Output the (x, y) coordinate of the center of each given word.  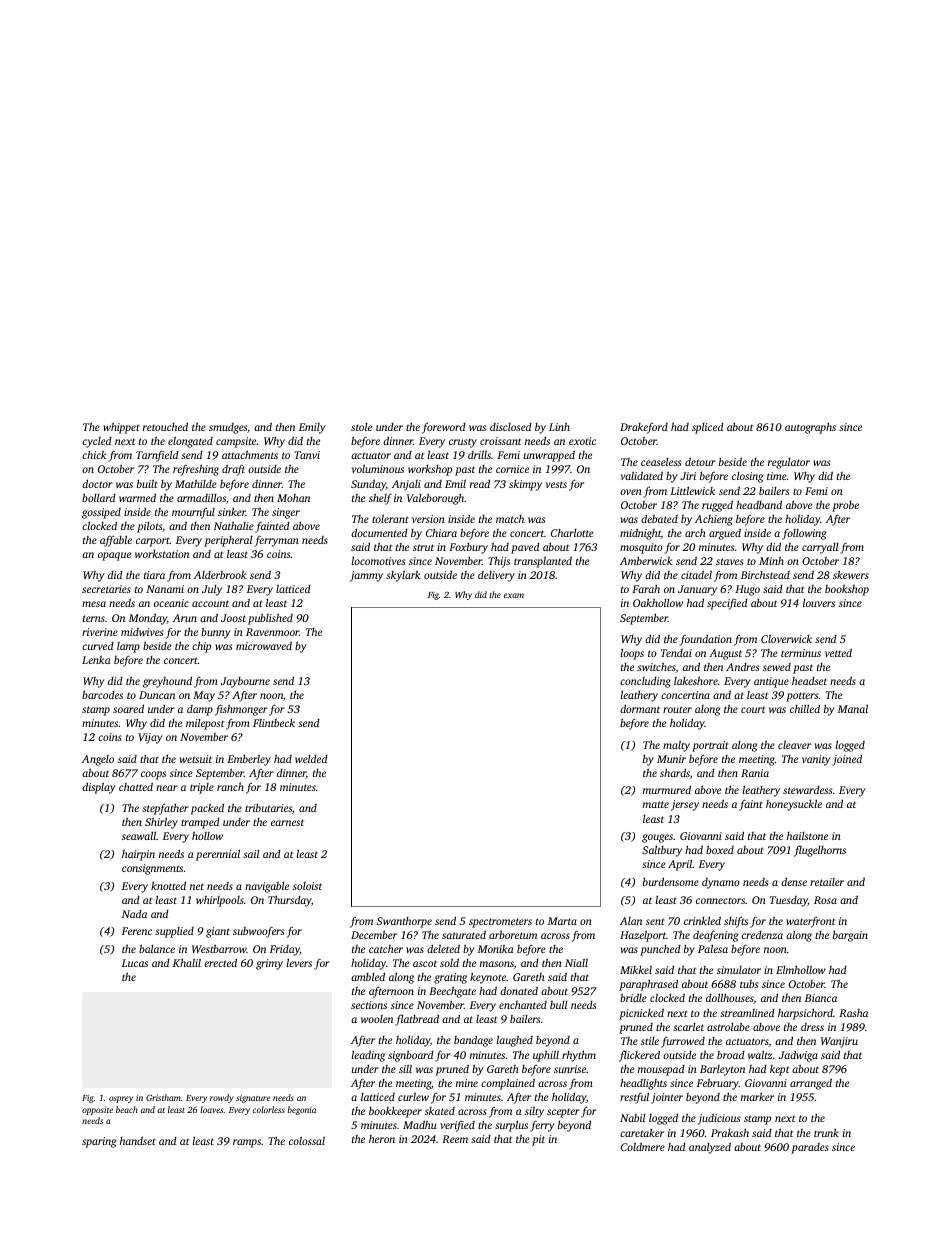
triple (202, 788)
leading (368, 1056)
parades (810, 1148)
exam (514, 595)
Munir (671, 759)
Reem (455, 1139)
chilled (805, 708)
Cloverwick (786, 638)
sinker (232, 511)
